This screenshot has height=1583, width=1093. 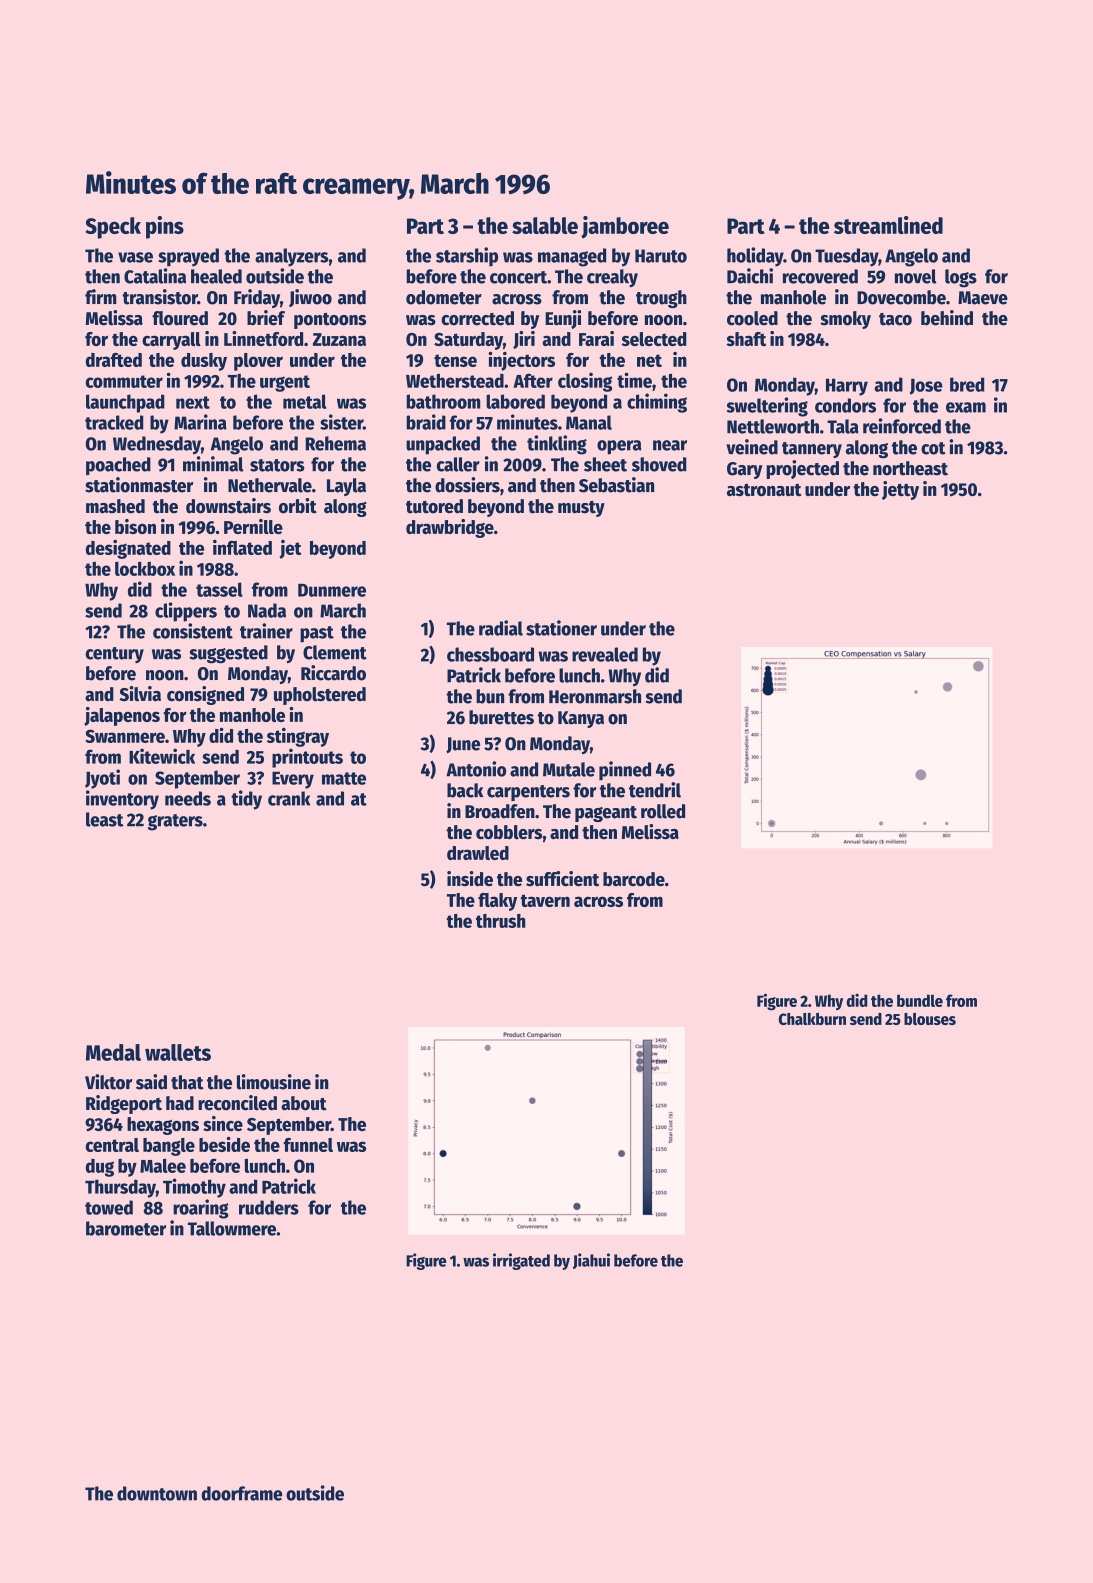 What do you see at coordinates (157, 1493) in the screenshot?
I see `downtown` at bounding box center [157, 1493].
